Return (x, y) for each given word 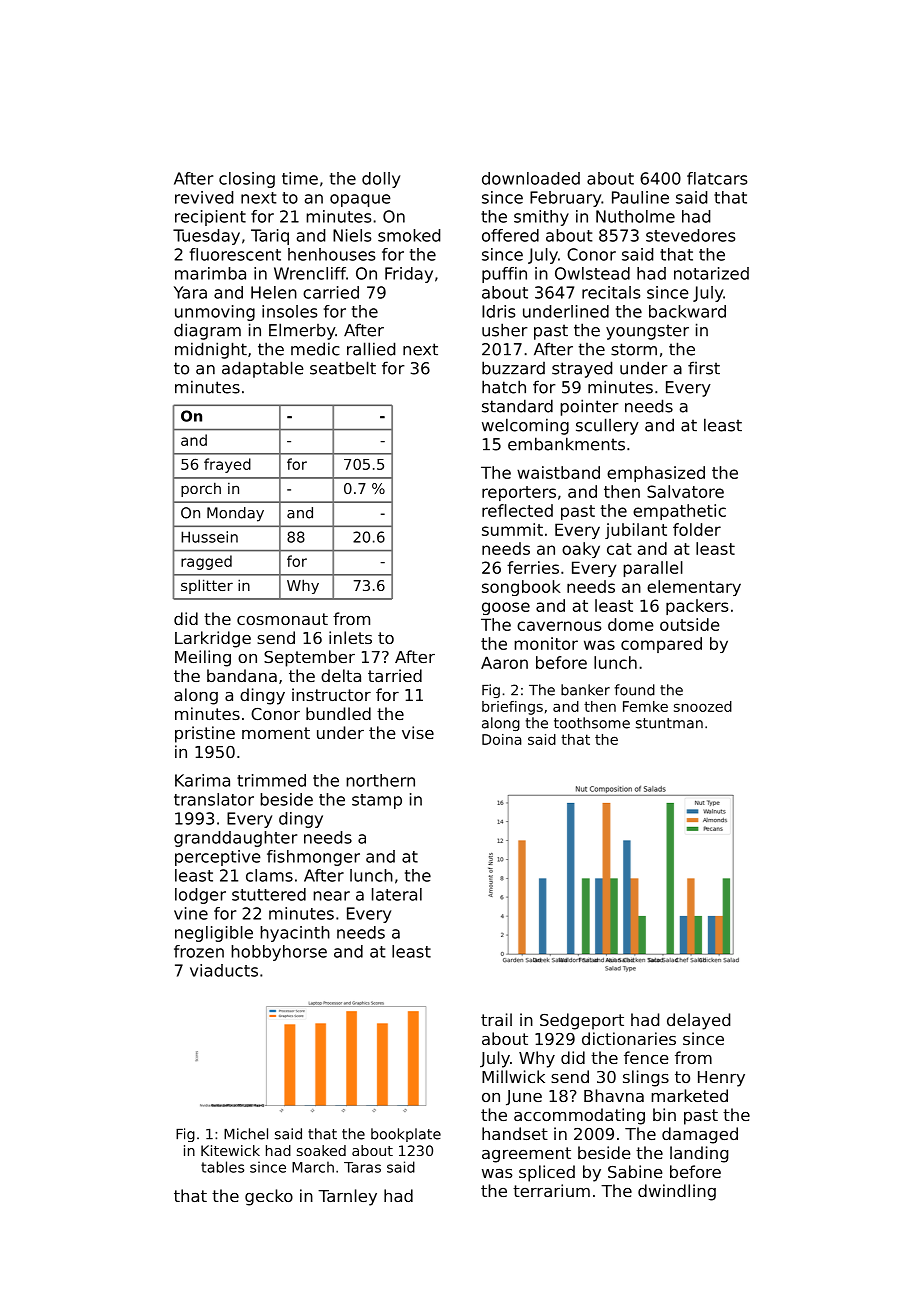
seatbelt (343, 368)
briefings (512, 708)
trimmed (271, 780)
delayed (698, 1021)
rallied (371, 349)
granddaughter (235, 839)
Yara (190, 292)
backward (687, 311)
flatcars (717, 178)
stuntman (669, 723)
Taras (362, 1167)
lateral (397, 894)
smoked (409, 235)
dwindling (677, 1192)
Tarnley (347, 1197)
